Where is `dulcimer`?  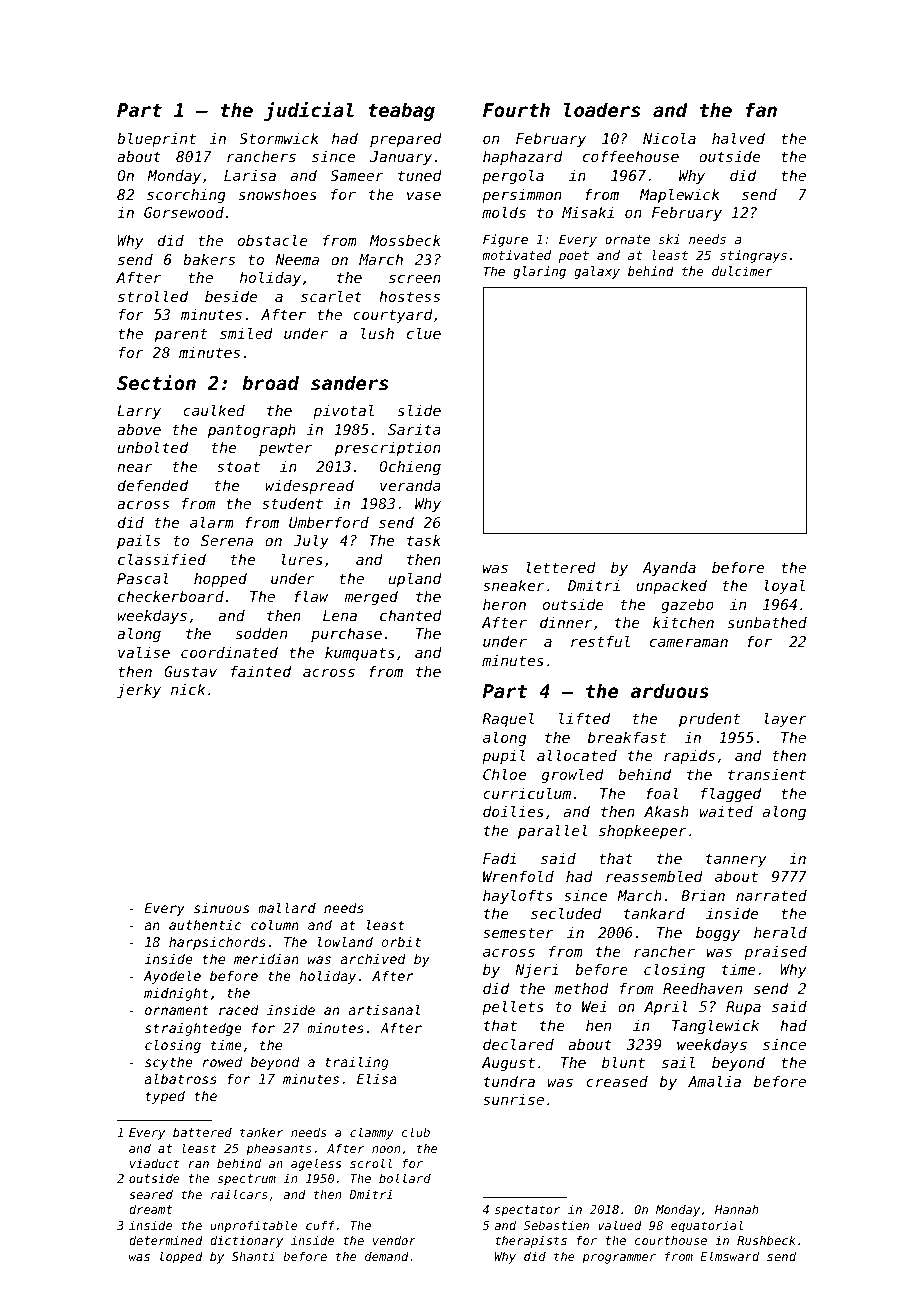 dulcimer is located at coordinates (742, 271).
